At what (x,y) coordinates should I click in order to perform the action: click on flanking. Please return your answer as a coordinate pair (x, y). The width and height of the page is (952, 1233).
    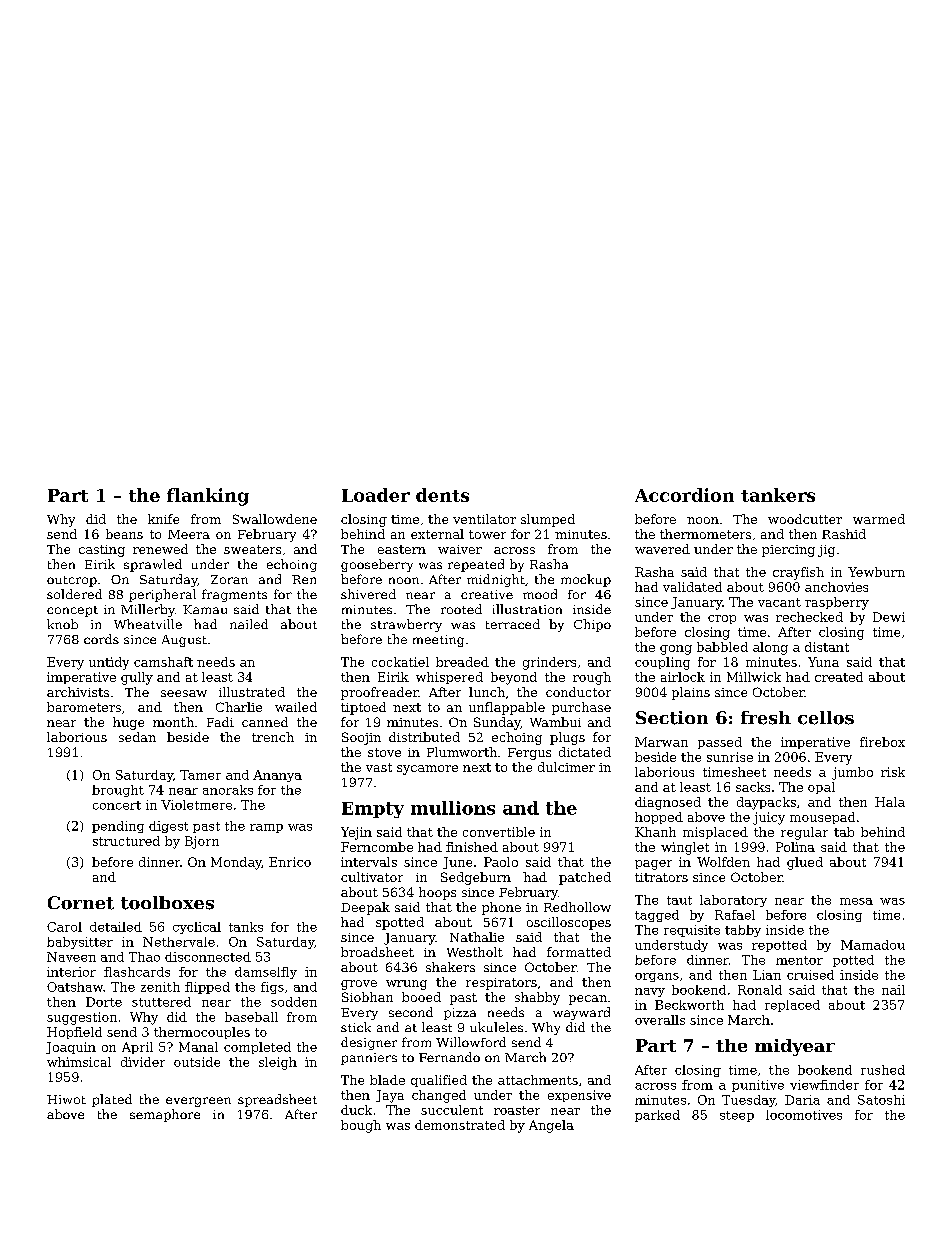
    Looking at the image, I should click on (208, 497).
